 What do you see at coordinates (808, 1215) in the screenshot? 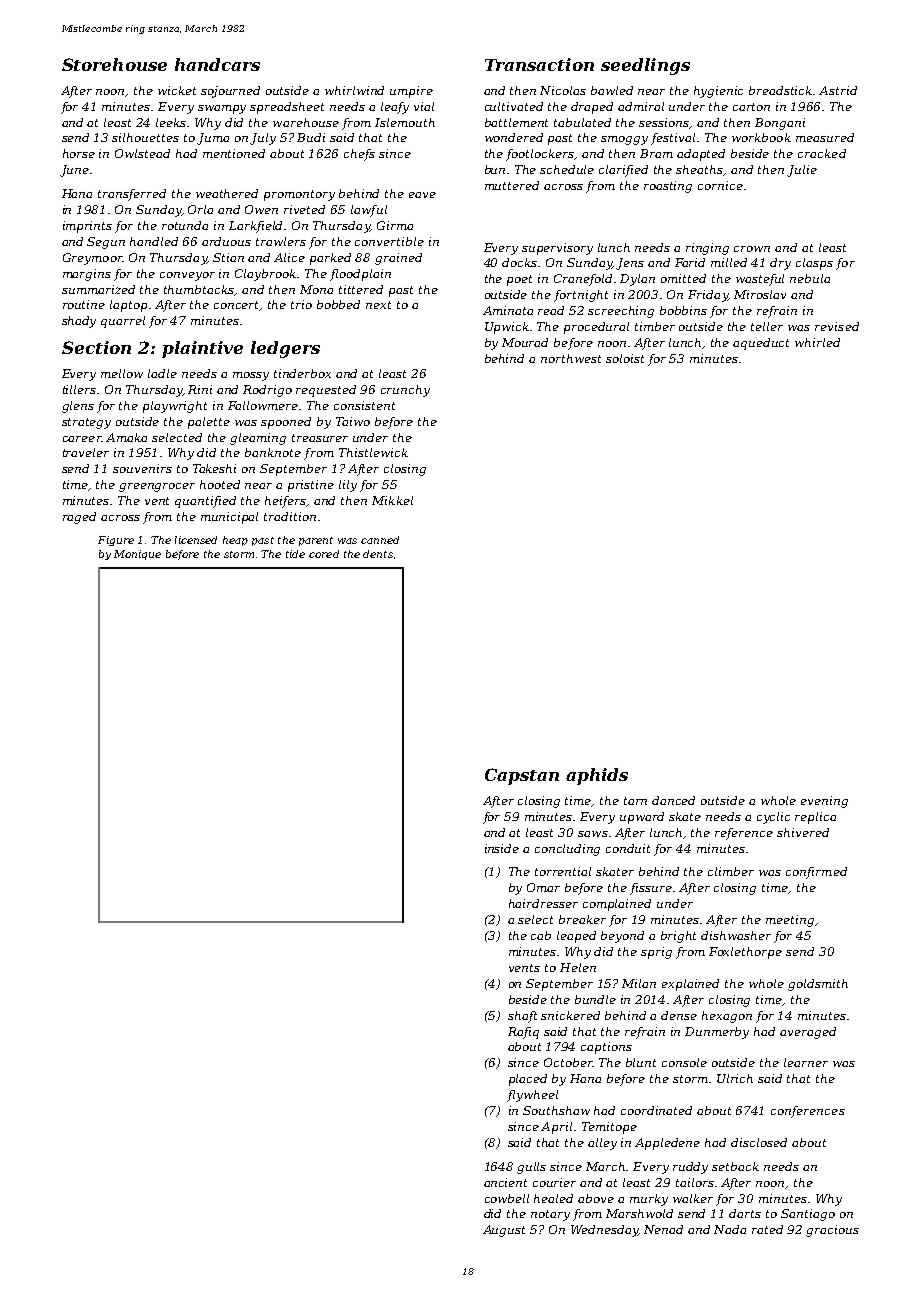
I see `Santiago` at bounding box center [808, 1215].
